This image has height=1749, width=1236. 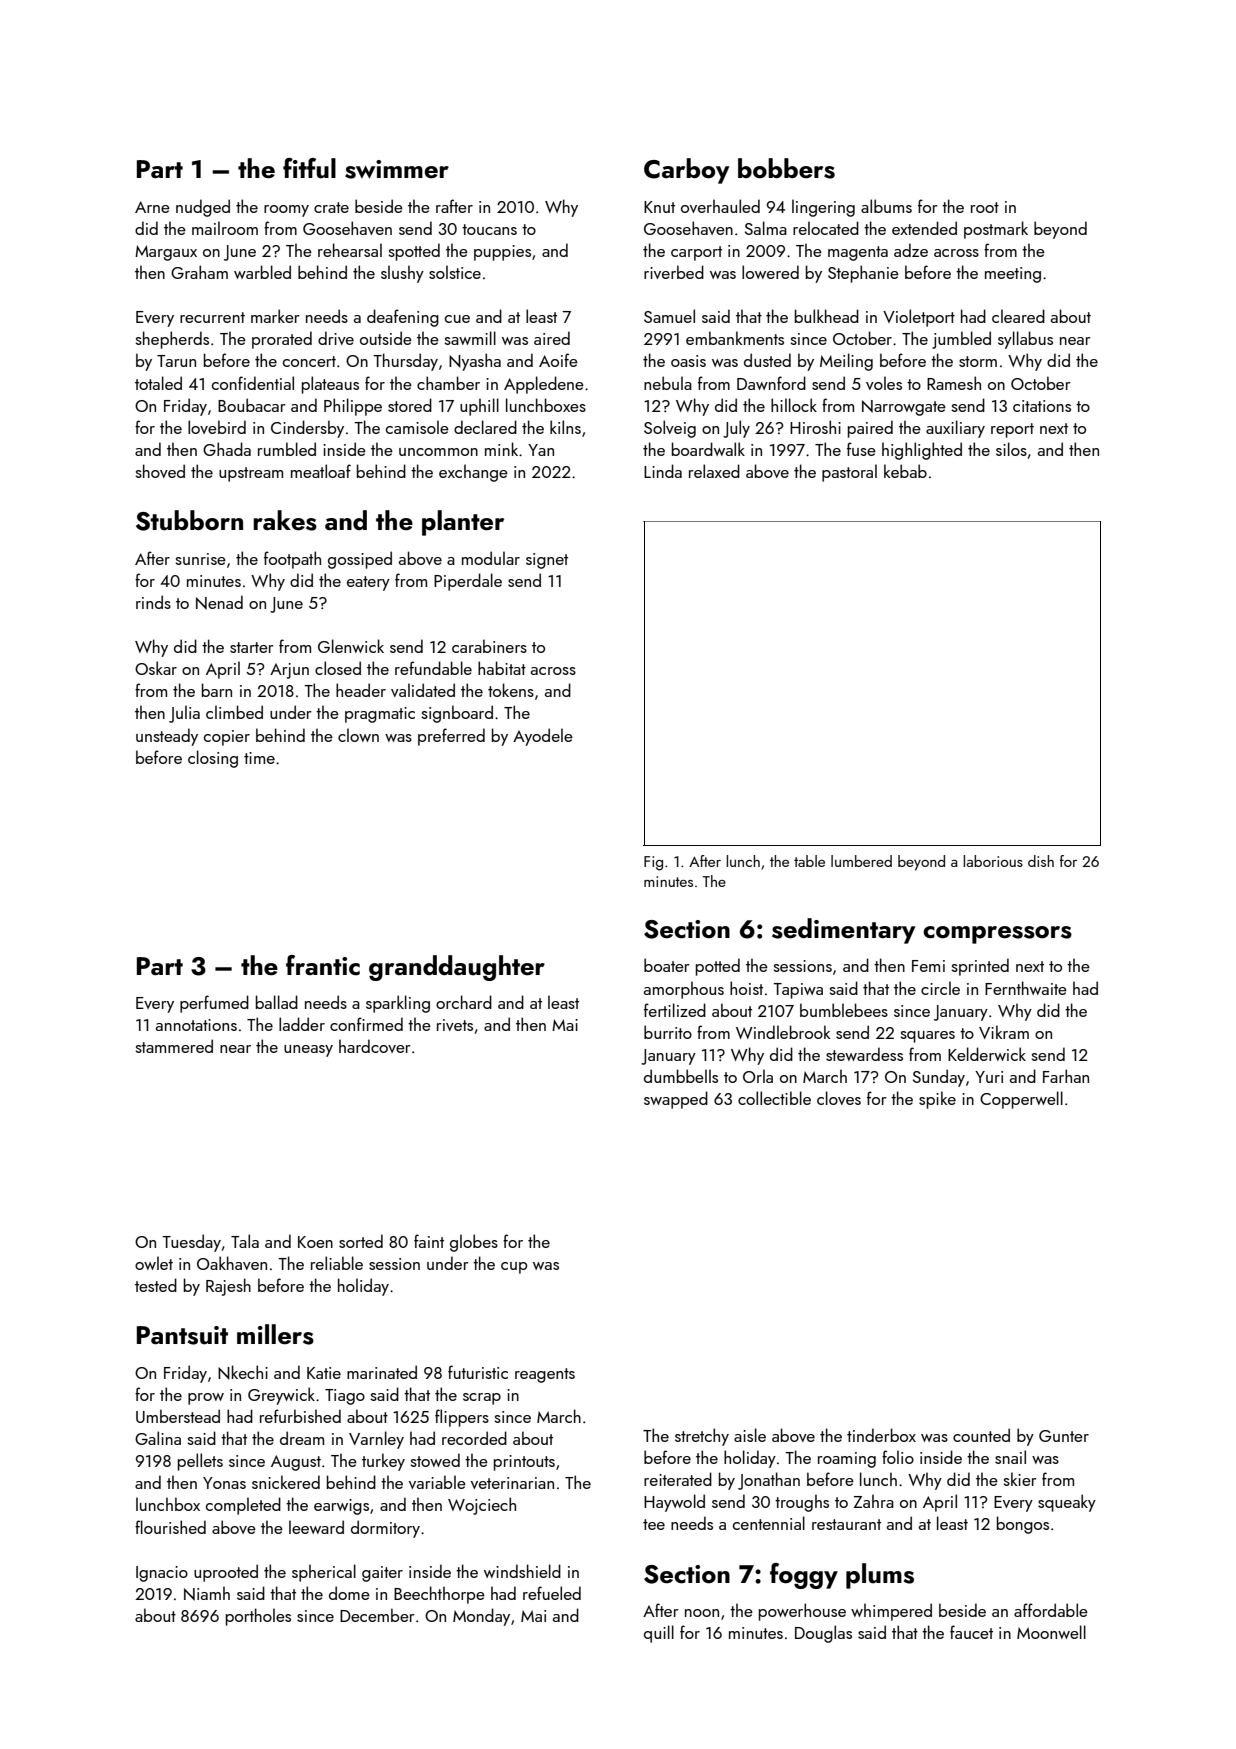 What do you see at coordinates (996, 230) in the image?
I see `postmark` at bounding box center [996, 230].
